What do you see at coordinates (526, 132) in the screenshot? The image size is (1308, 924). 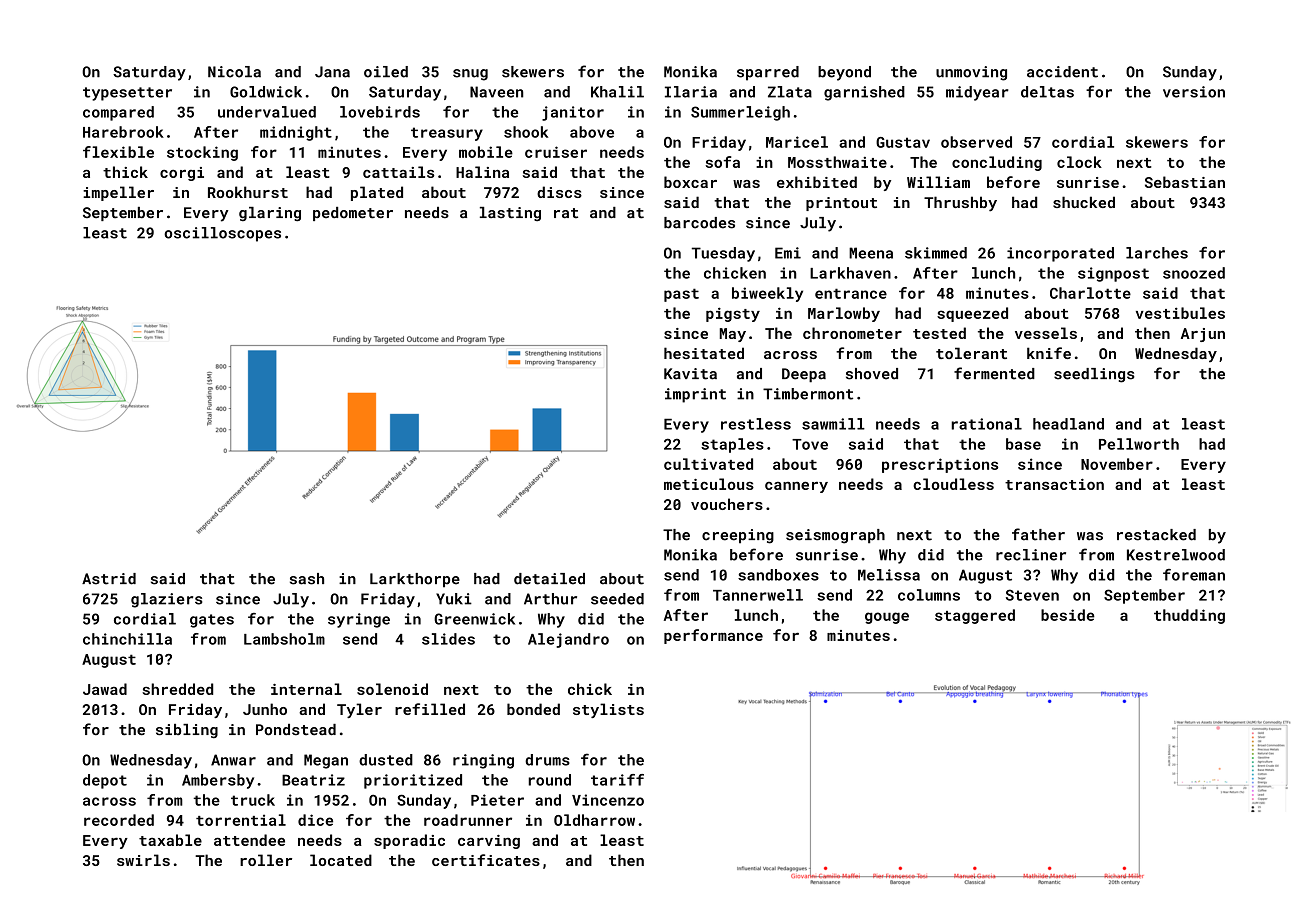 I see `shook` at bounding box center [526, 132].
